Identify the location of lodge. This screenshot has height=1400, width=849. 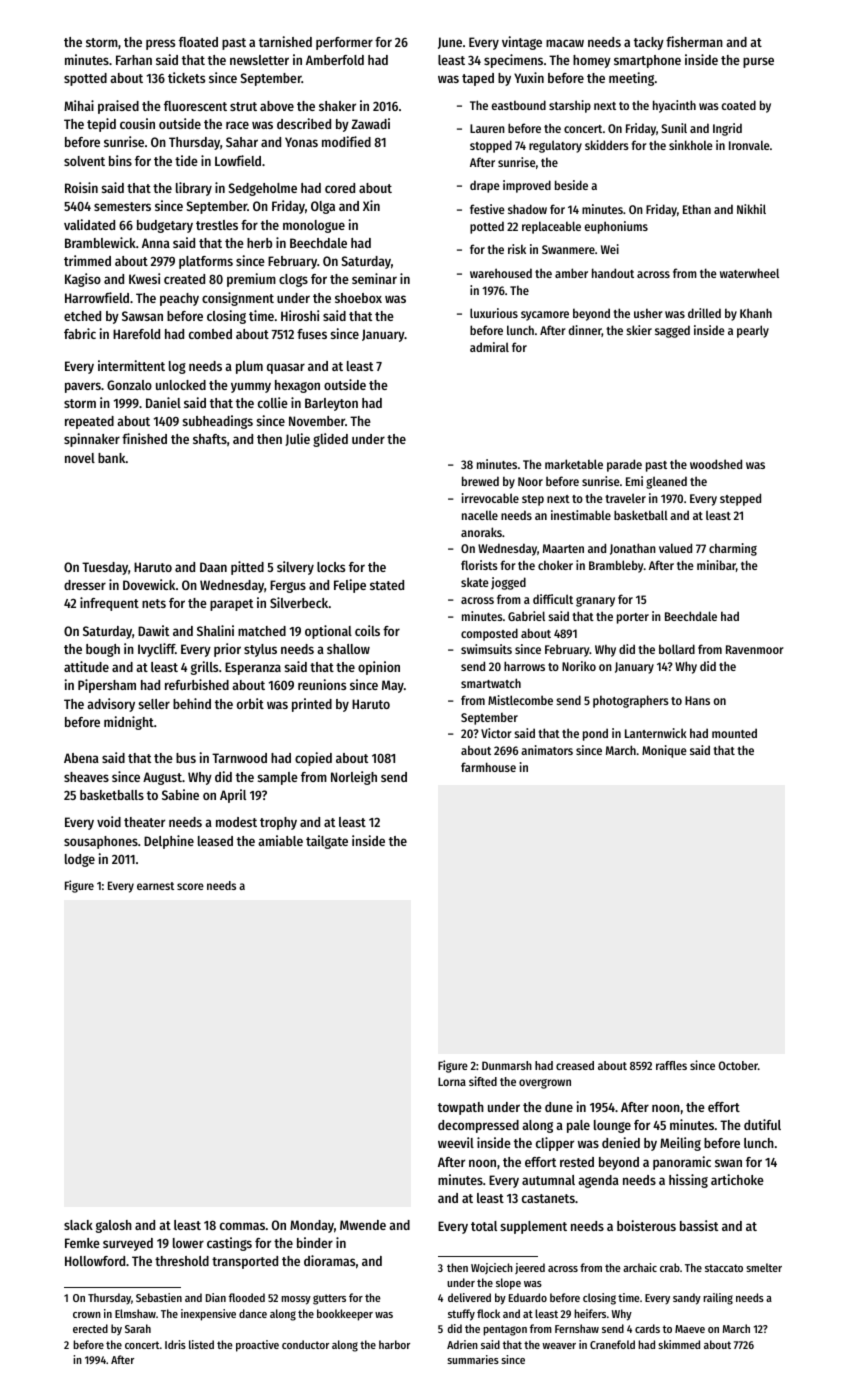
(80, 860).
